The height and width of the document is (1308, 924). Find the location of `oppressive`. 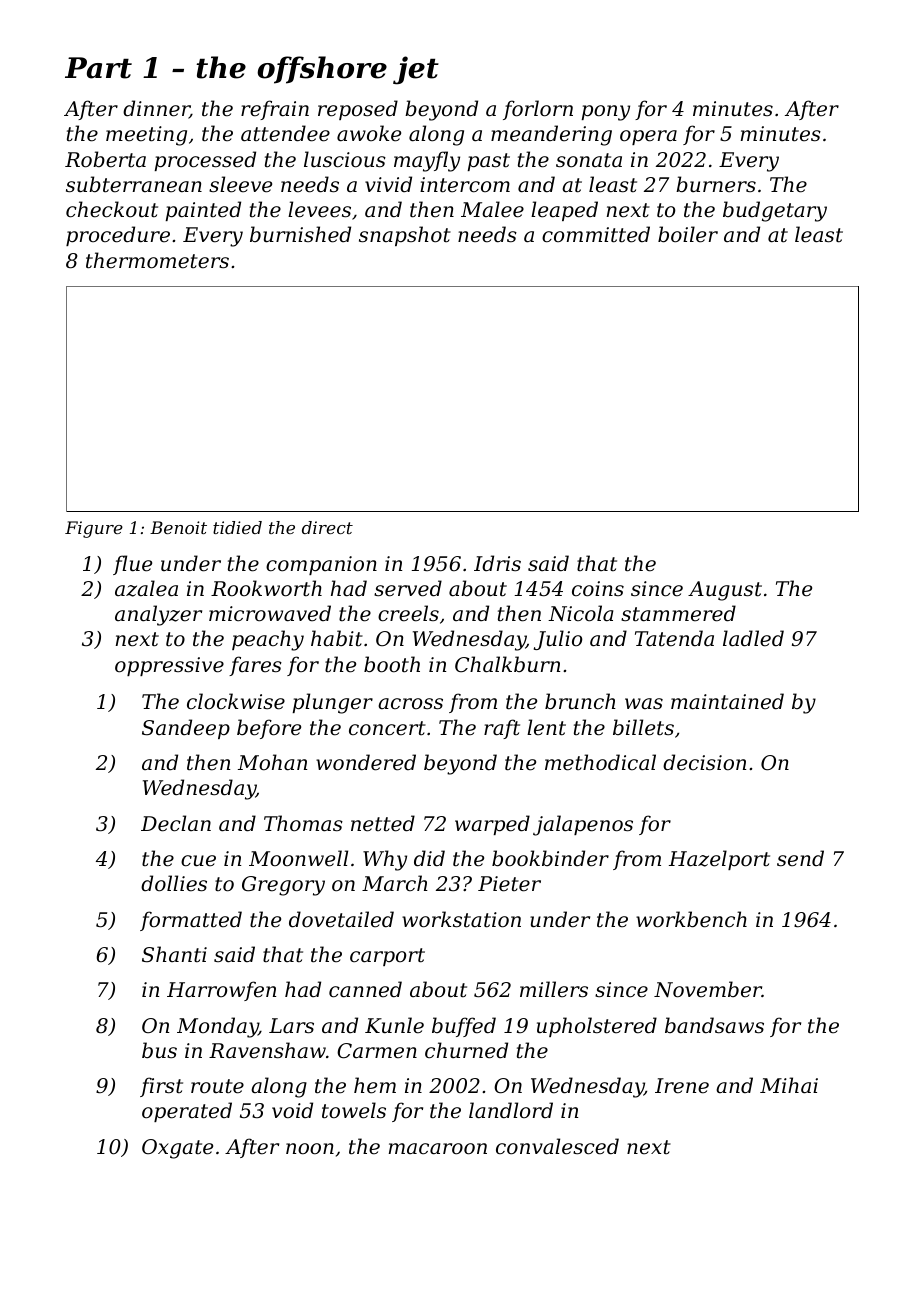

oppressive is located at coordinates (169, 666).
